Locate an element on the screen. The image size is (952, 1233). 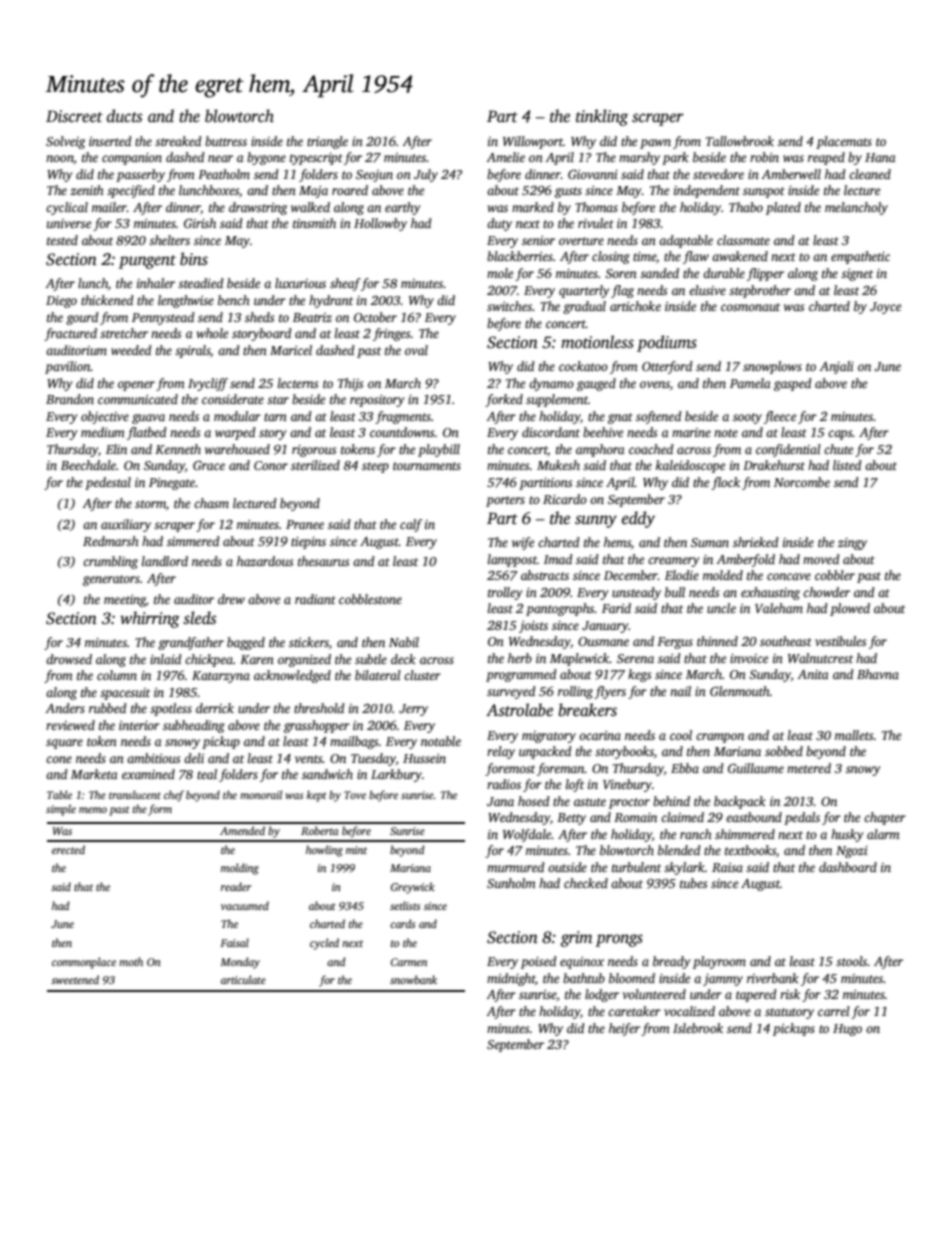
listed is located at coordinates (847, 465).
